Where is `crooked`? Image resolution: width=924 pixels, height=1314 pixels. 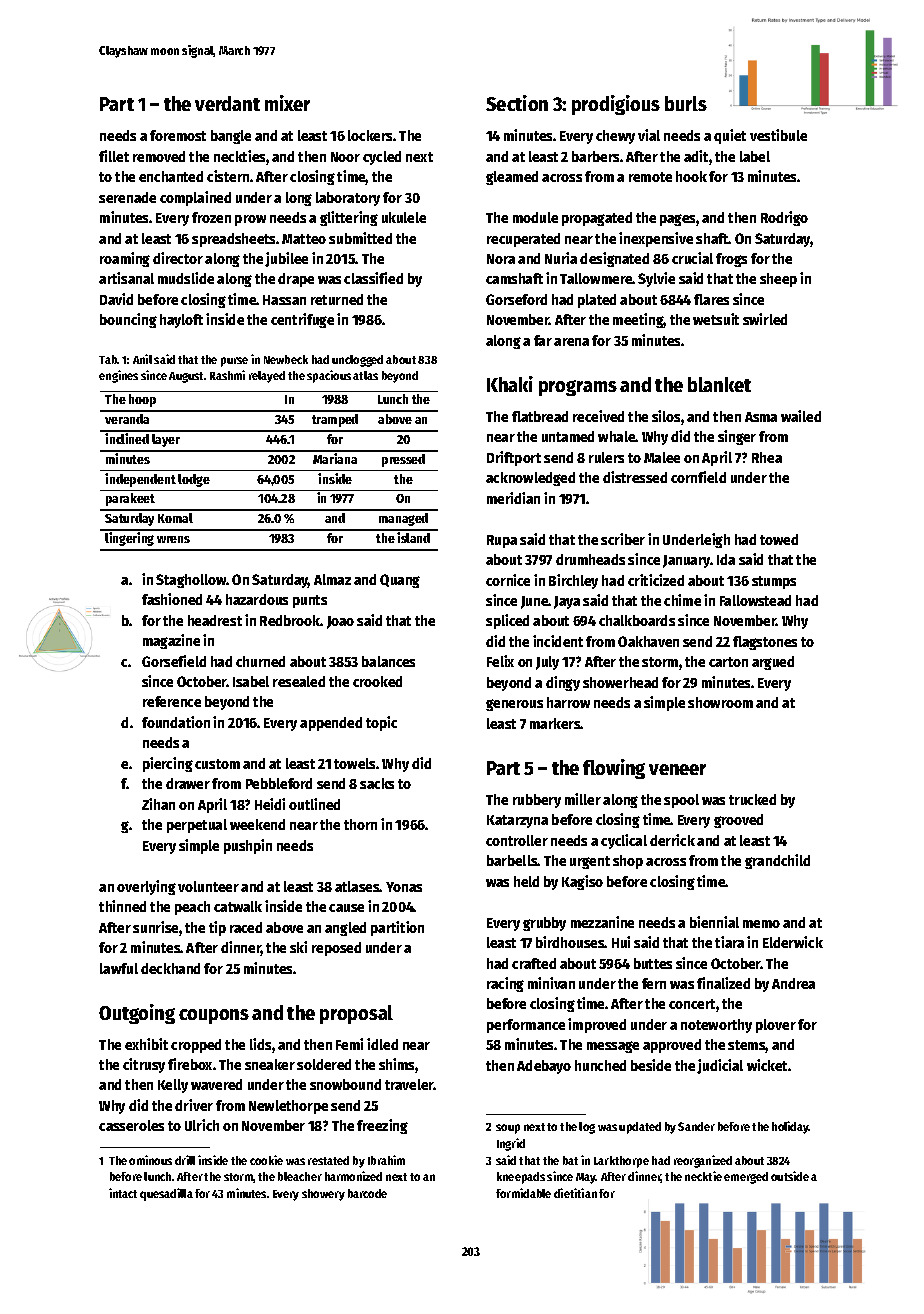
crooked is located at coordinates (377, 681).
